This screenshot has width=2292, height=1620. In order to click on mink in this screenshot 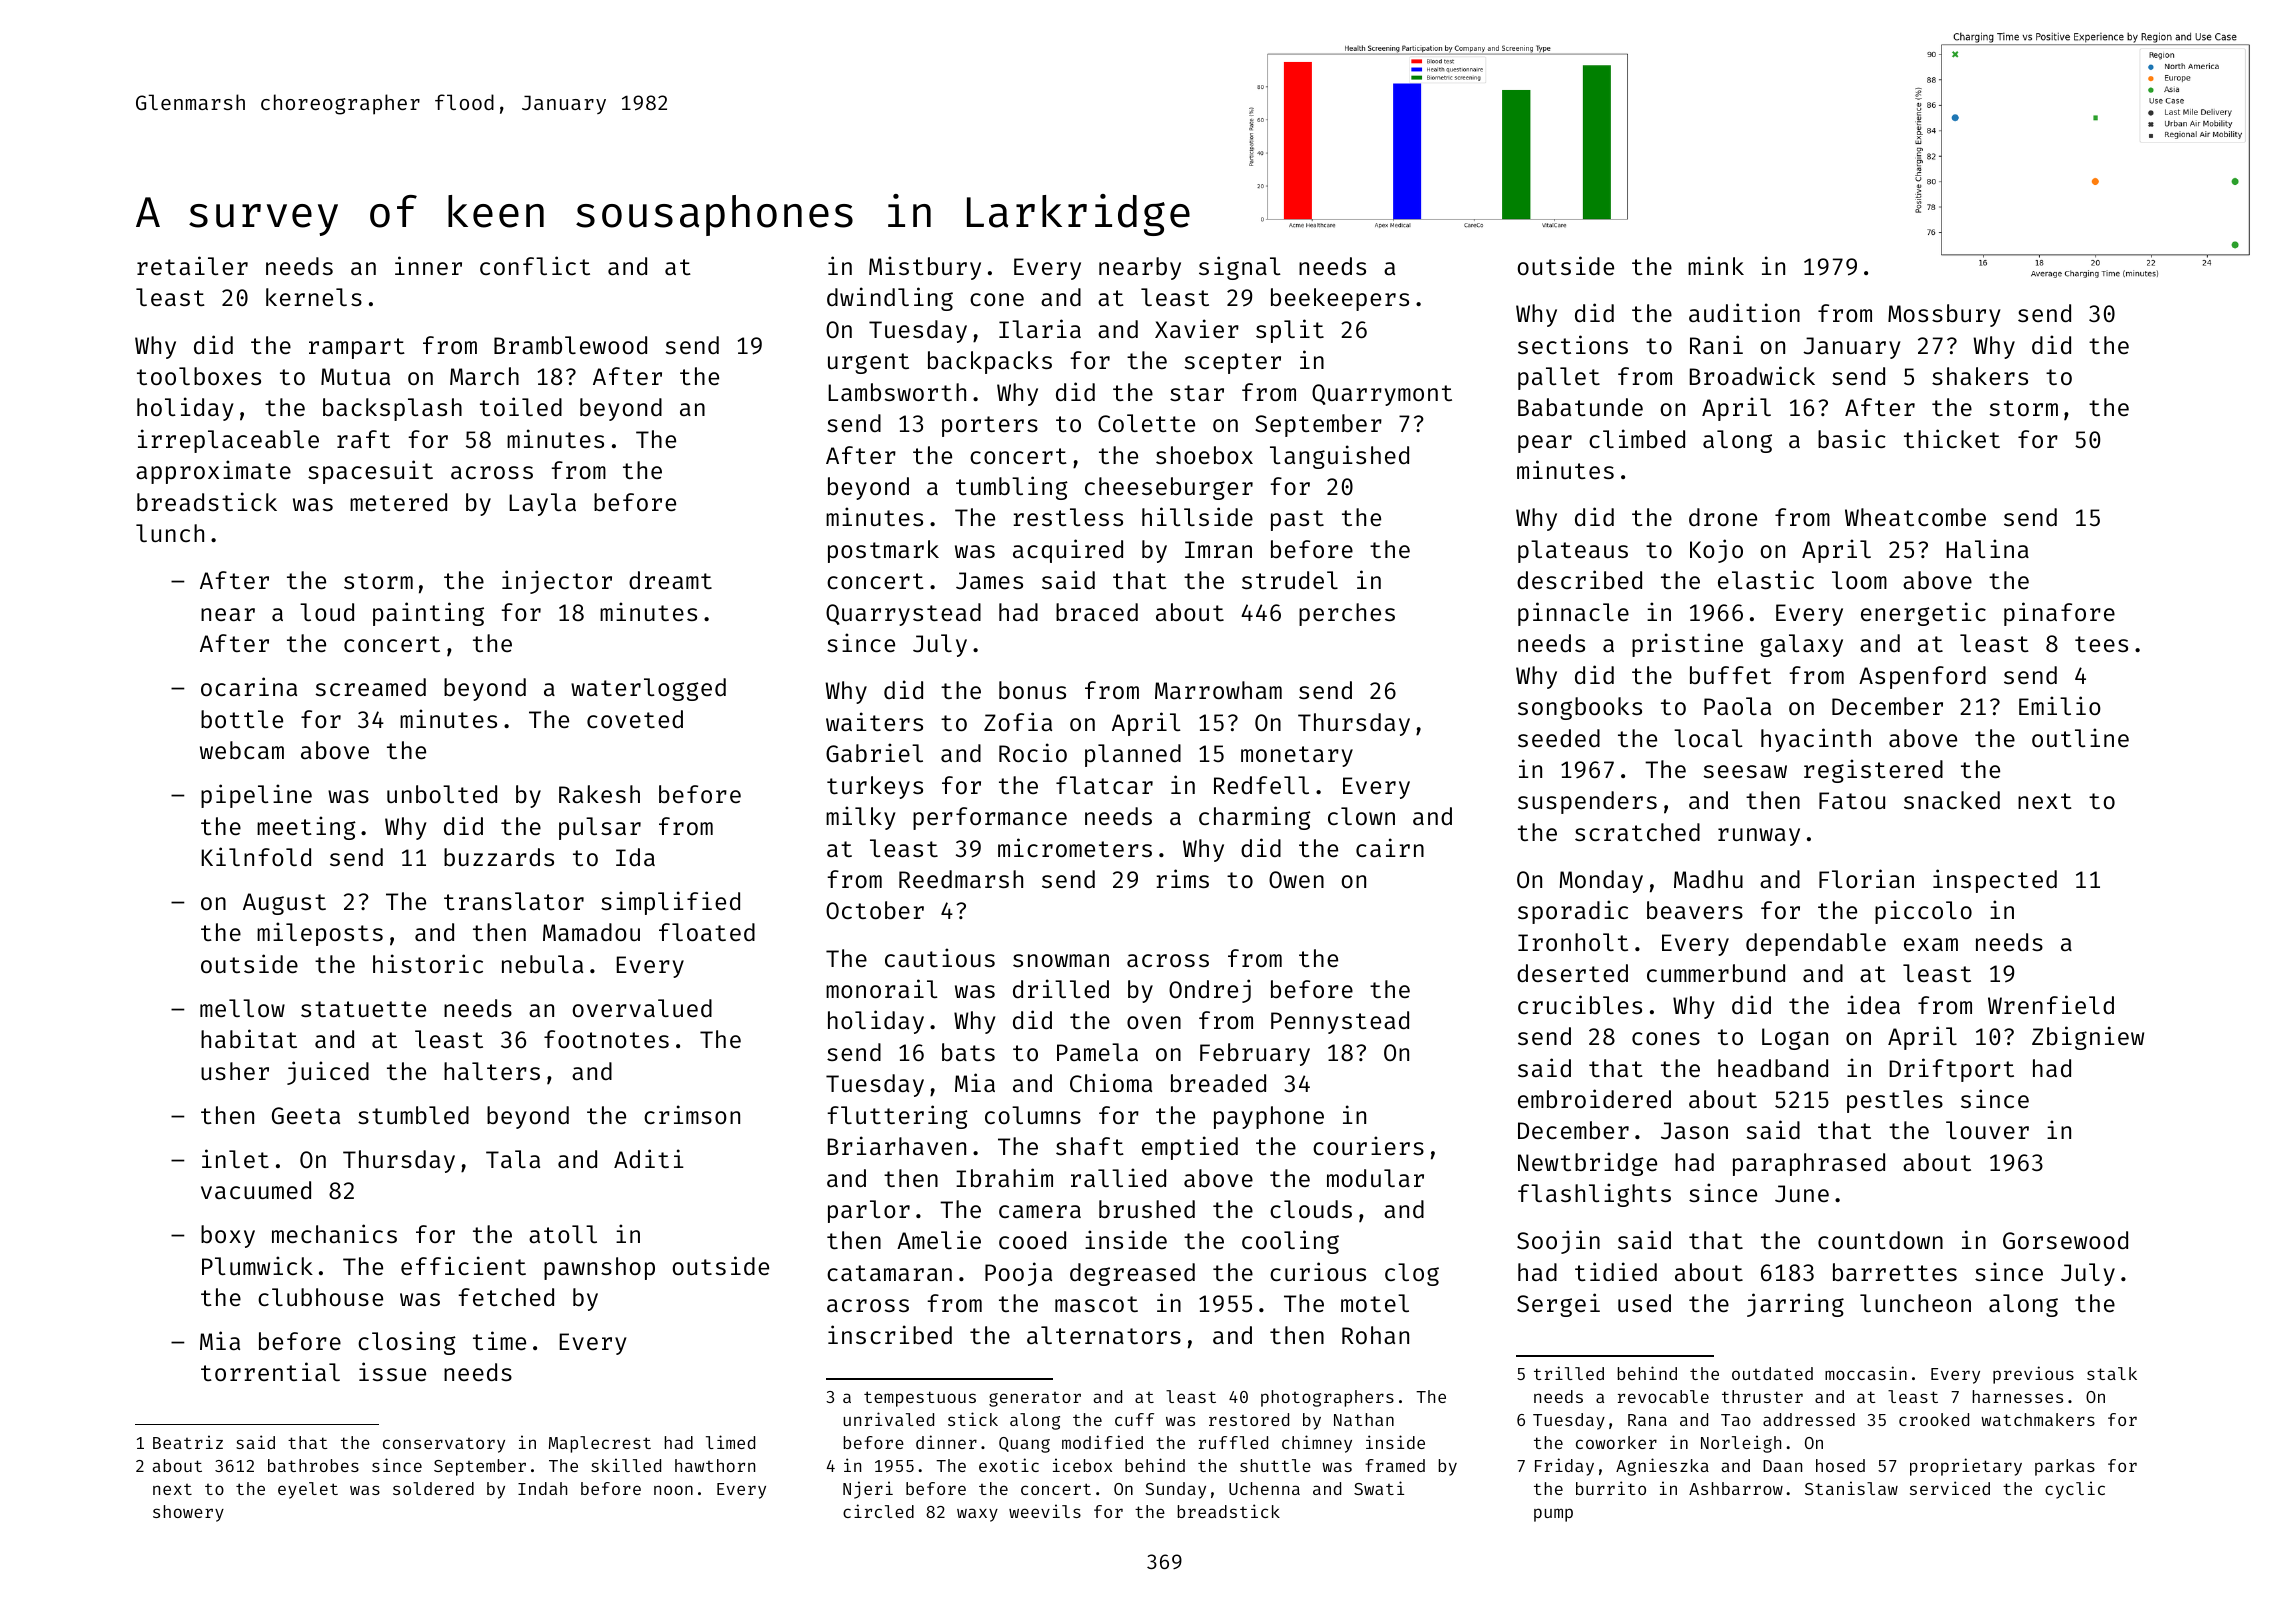, I will do `click(1716, 265)`.
